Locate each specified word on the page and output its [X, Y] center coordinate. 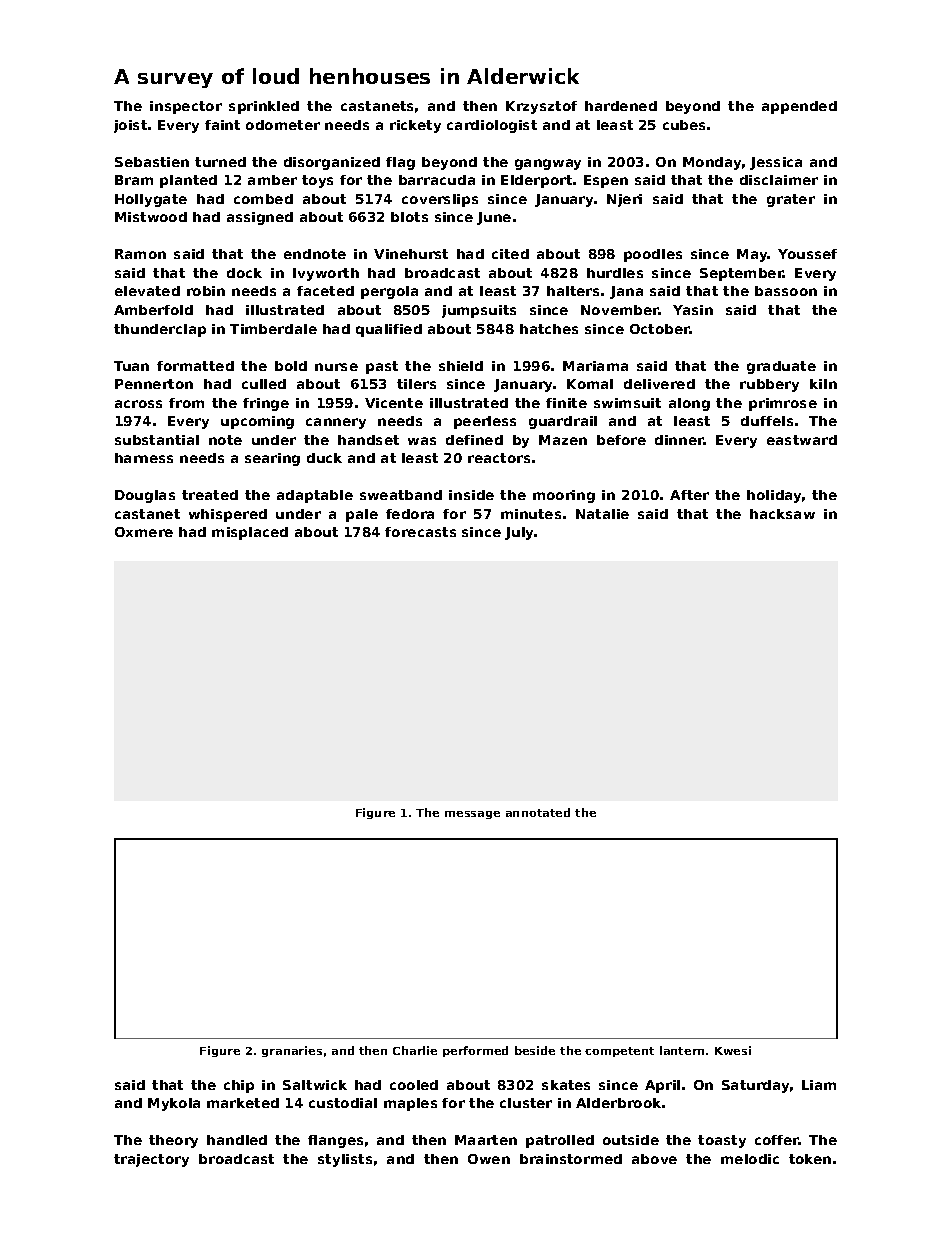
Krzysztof [541, 107]
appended [799, 107]
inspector [186, 107]
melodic [750, 1159]
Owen [489, 1159]
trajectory [151, 1160]
